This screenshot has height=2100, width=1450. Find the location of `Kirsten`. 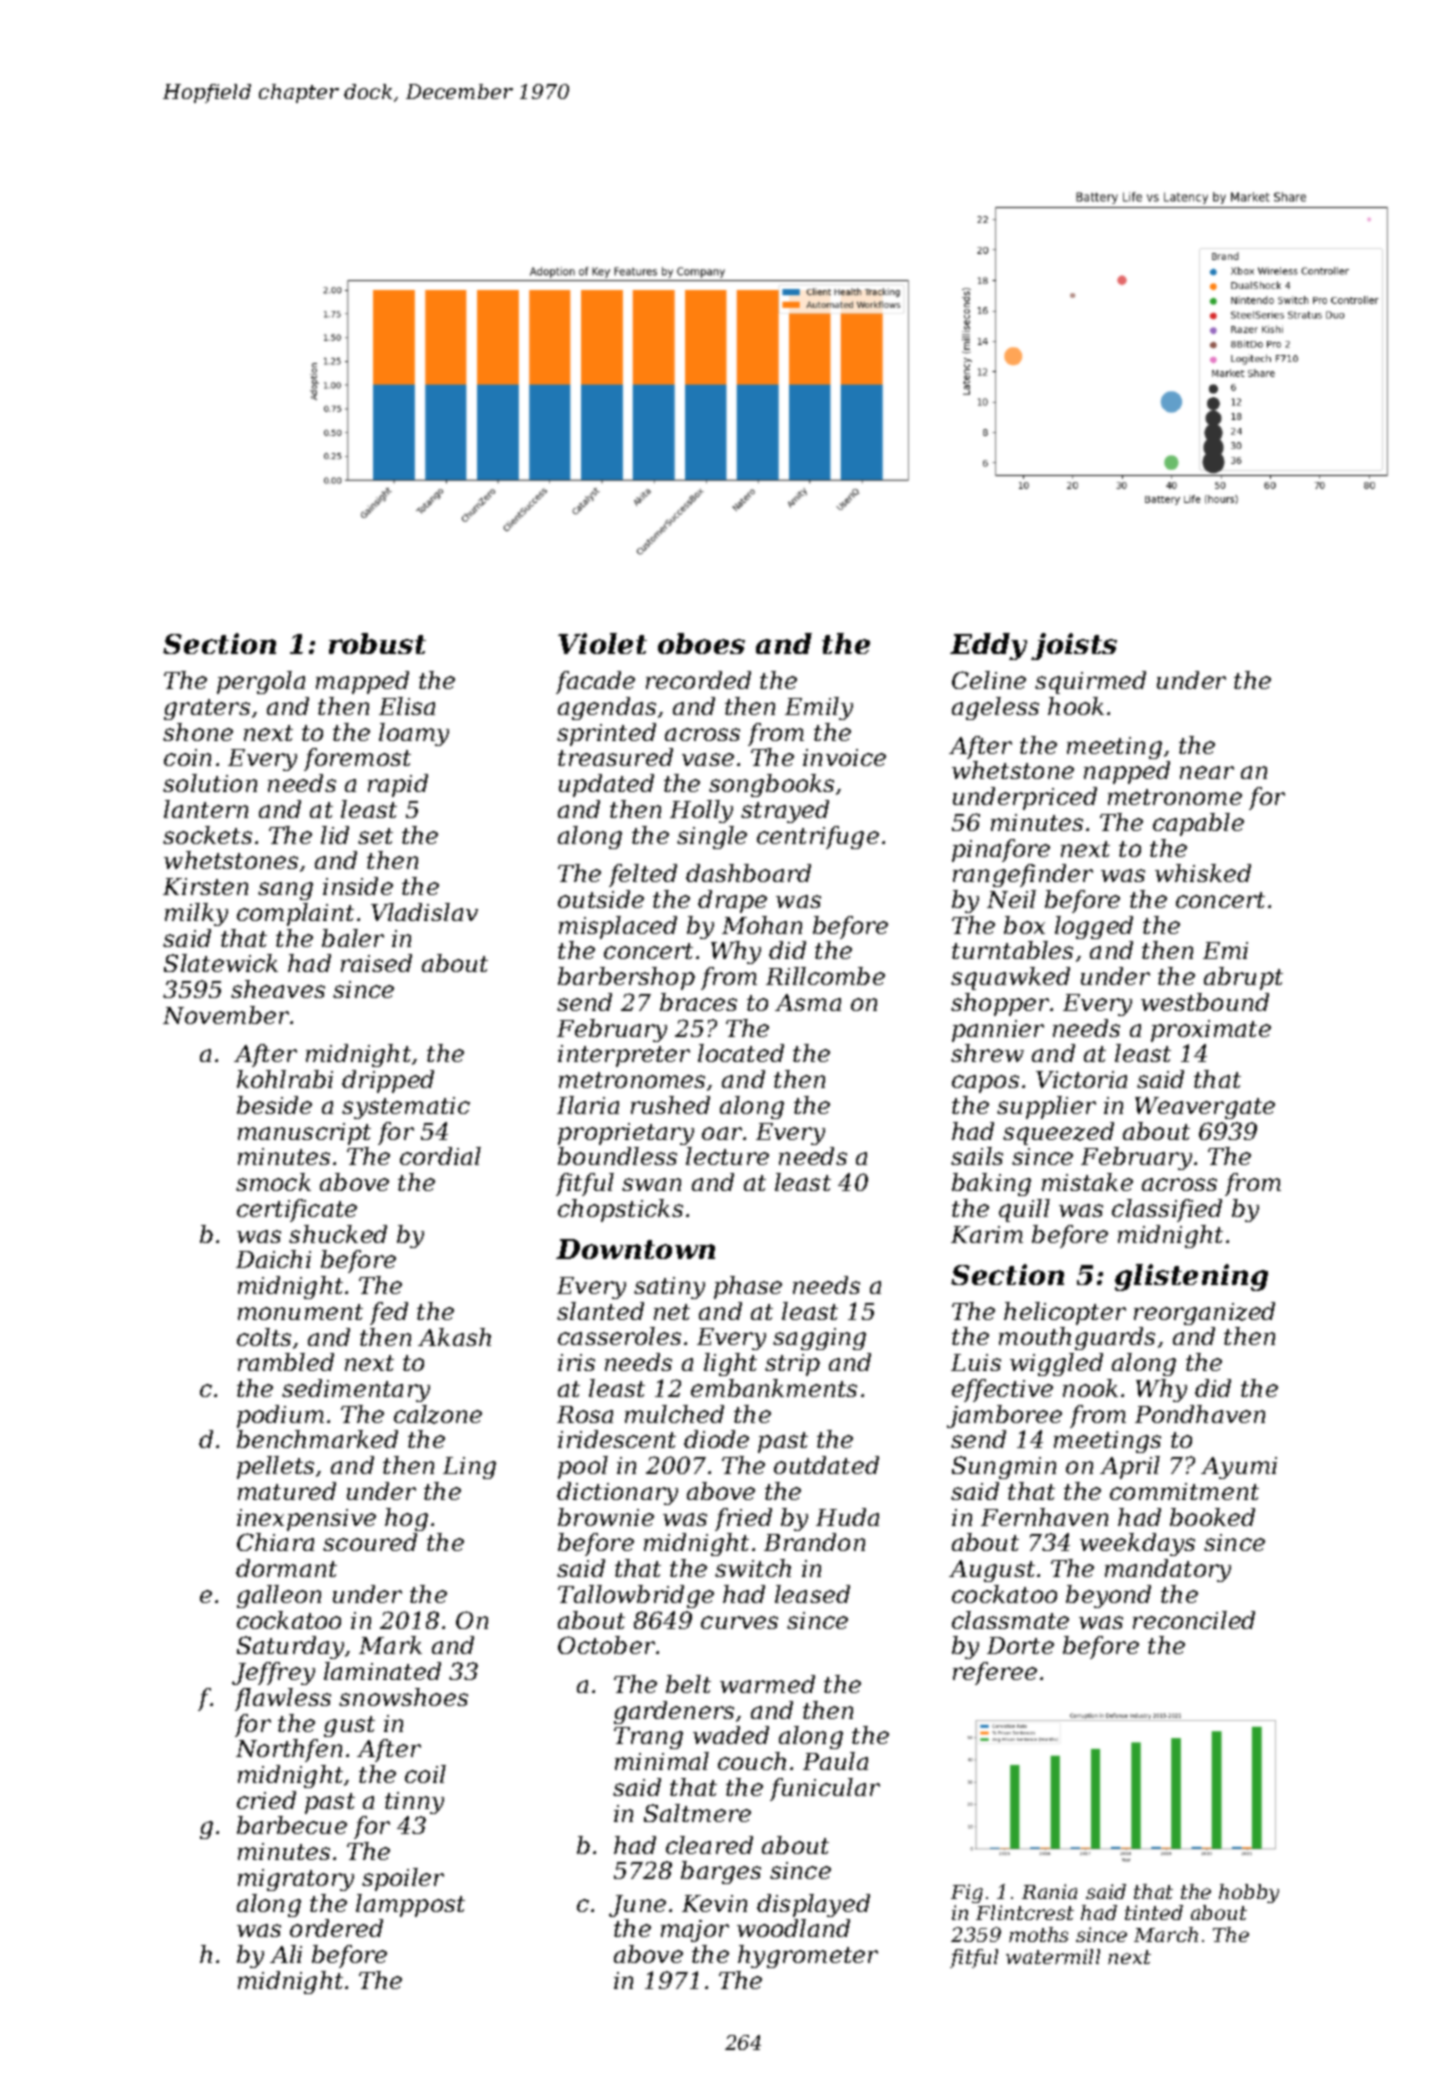

Kirsten is located at coordinates (205, 886).
